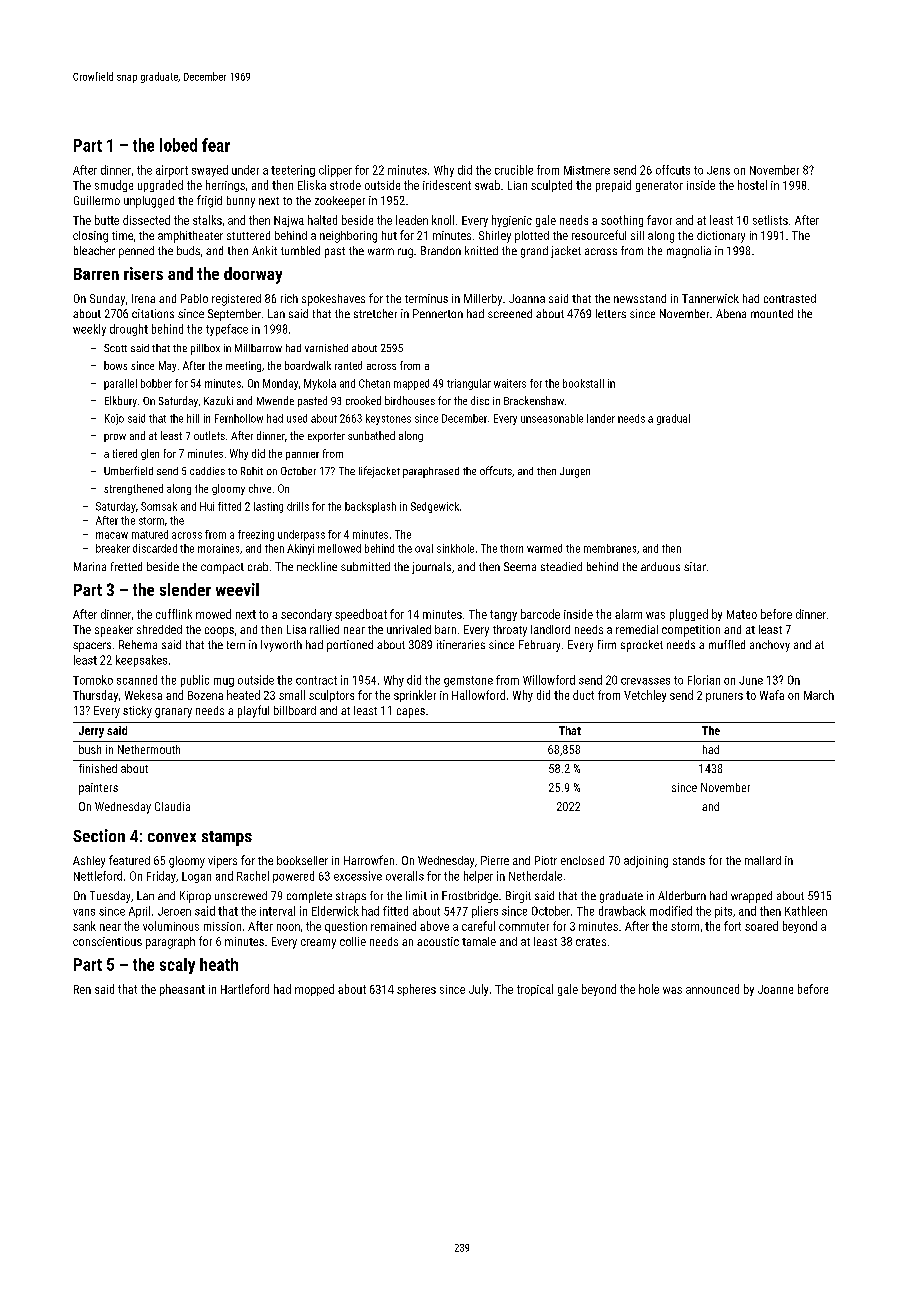 The width and height of the screenshot is (908, 1316). I want to click on March, so click(819, 695).
